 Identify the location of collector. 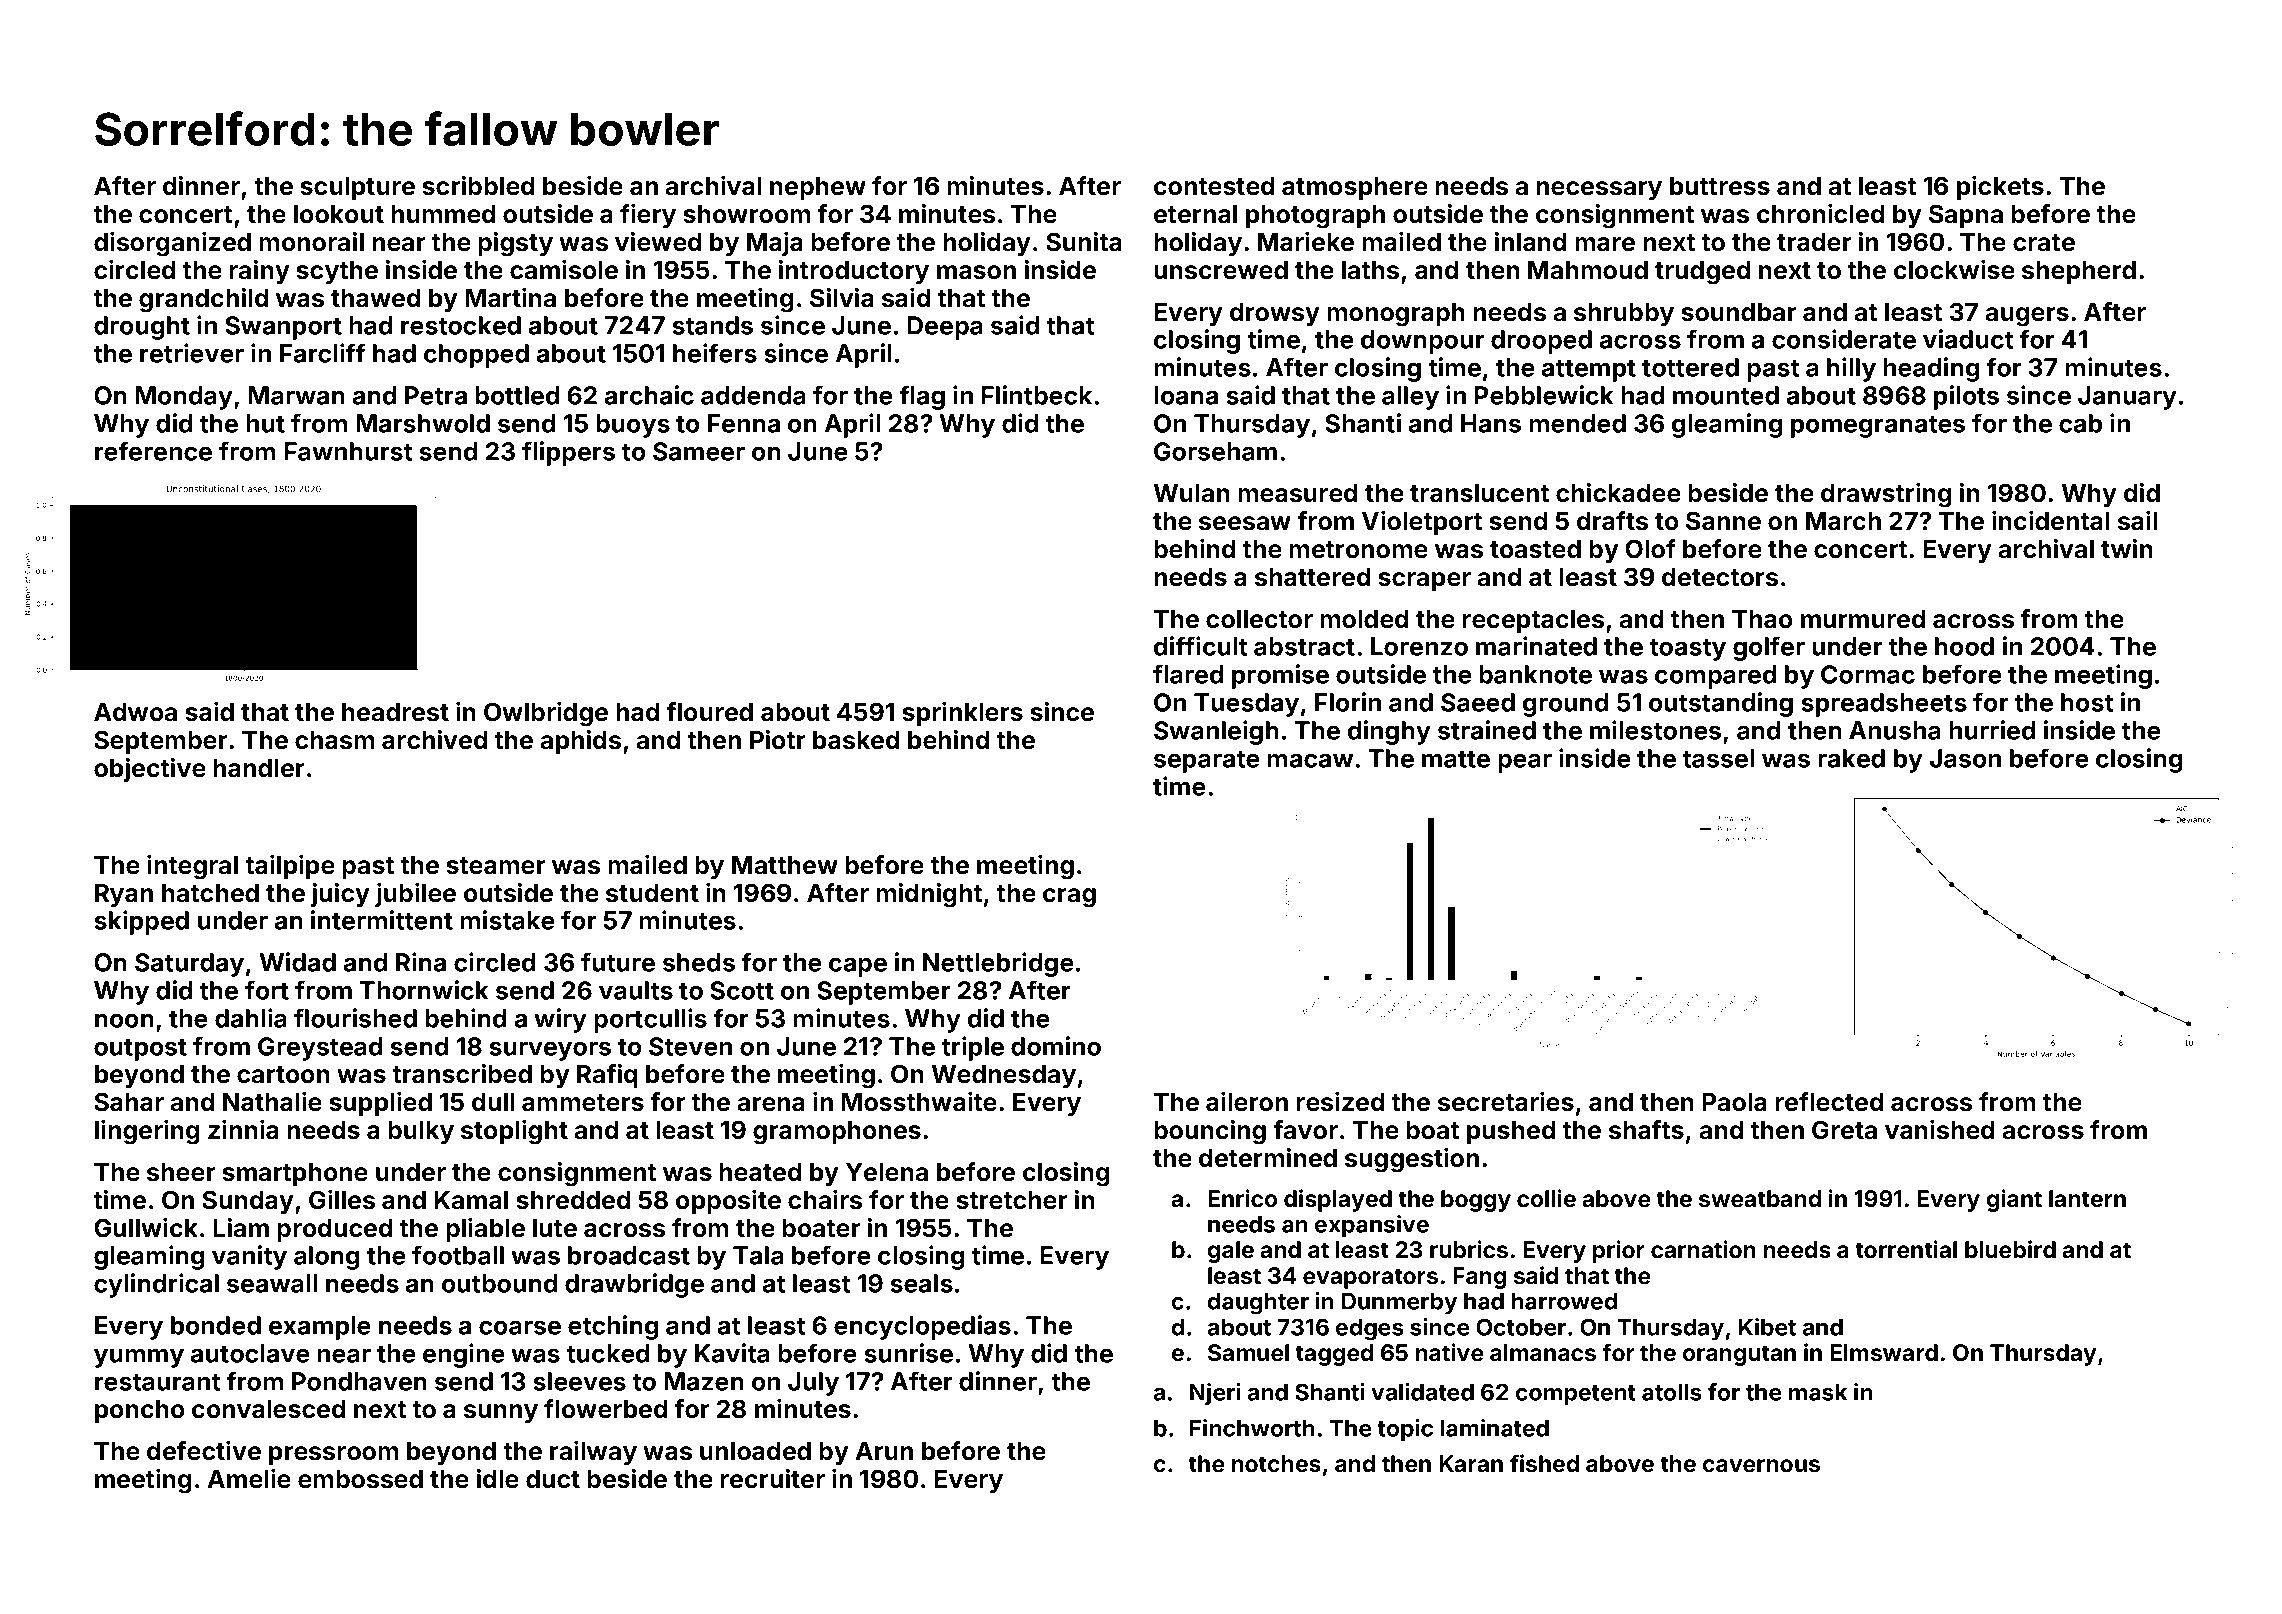
(1259, 619).
